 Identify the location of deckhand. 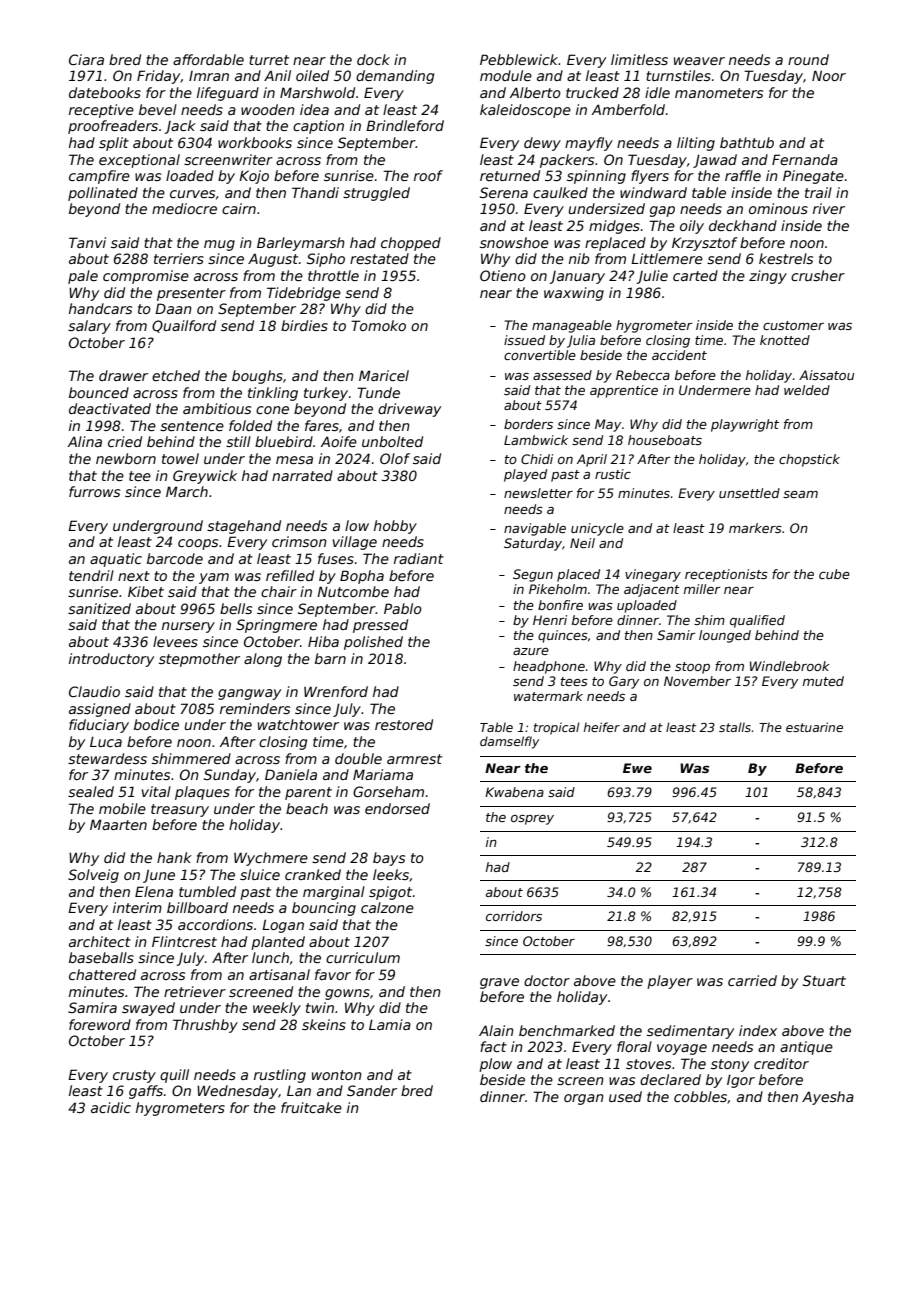
(743, 225).
